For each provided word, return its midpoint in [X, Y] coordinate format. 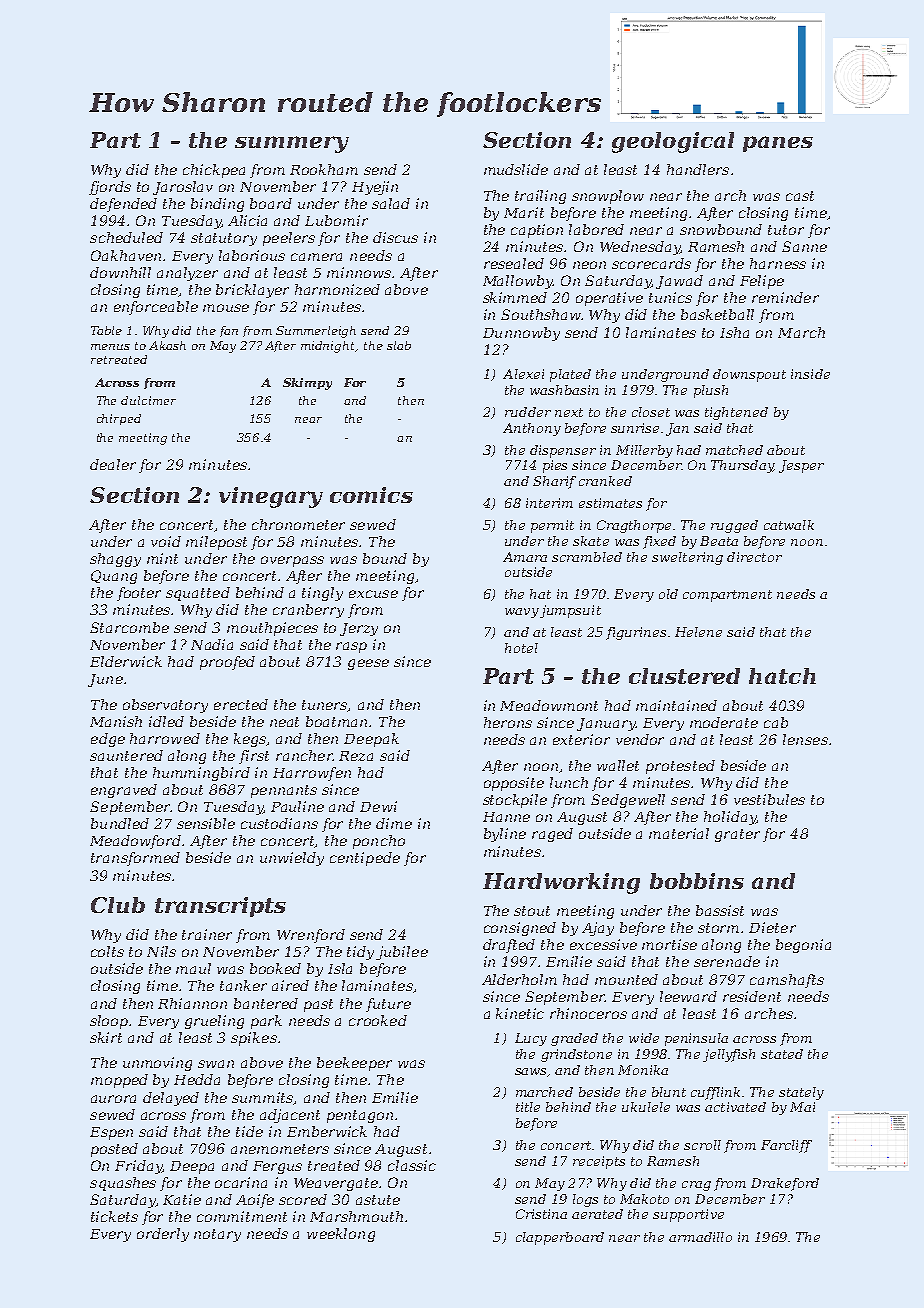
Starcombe [129, 627]
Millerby [644, 451]
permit [552, 526]
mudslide [516, 169]
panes [778, 144]
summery [292, 144]
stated [782, 1054]
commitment [242, 1216]
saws [530, 1071]
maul [193, 968]
